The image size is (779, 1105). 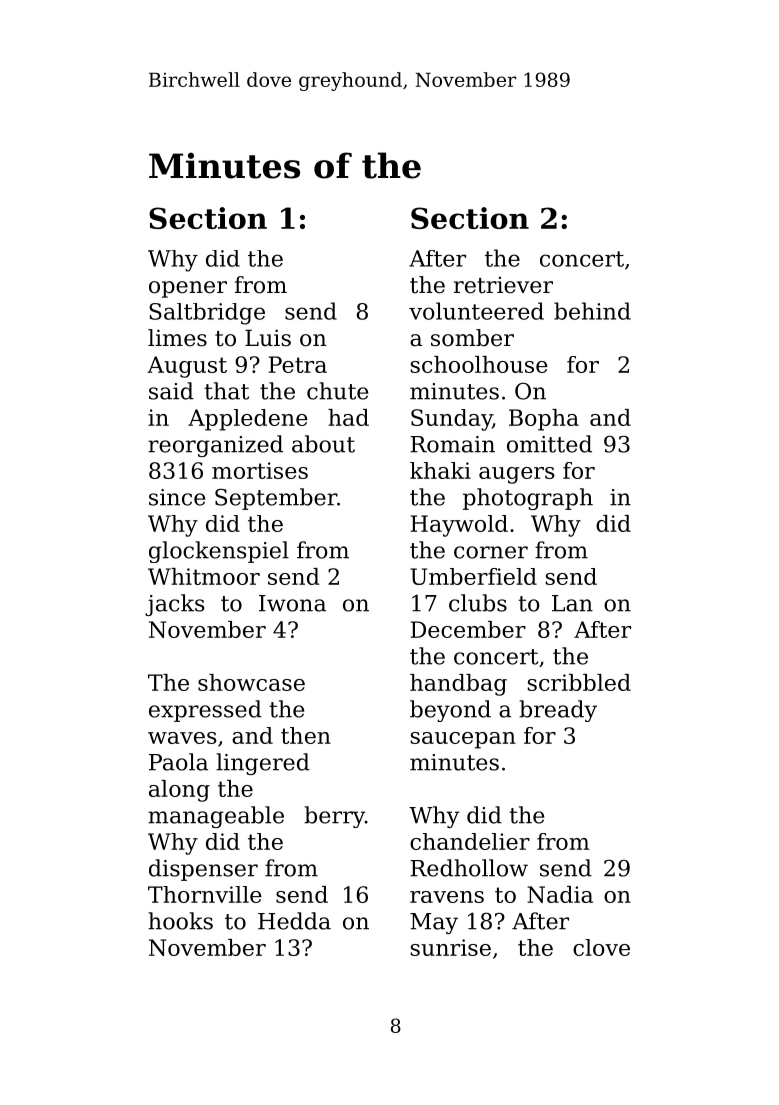 I want to click on expressed, so click(x=205, y=711).
